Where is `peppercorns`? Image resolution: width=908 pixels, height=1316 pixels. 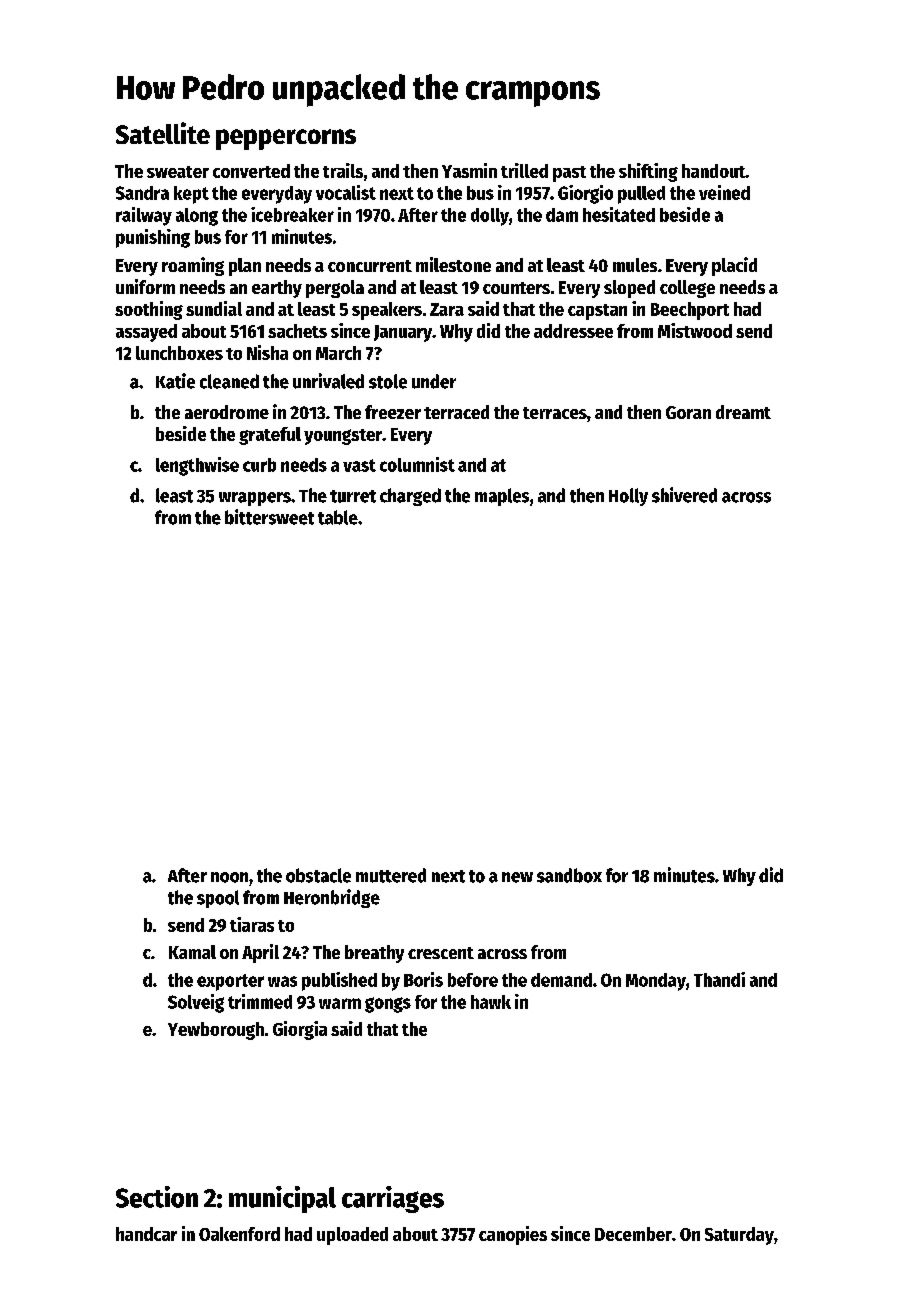 peppercorns is located at coordinates (286, 139).
